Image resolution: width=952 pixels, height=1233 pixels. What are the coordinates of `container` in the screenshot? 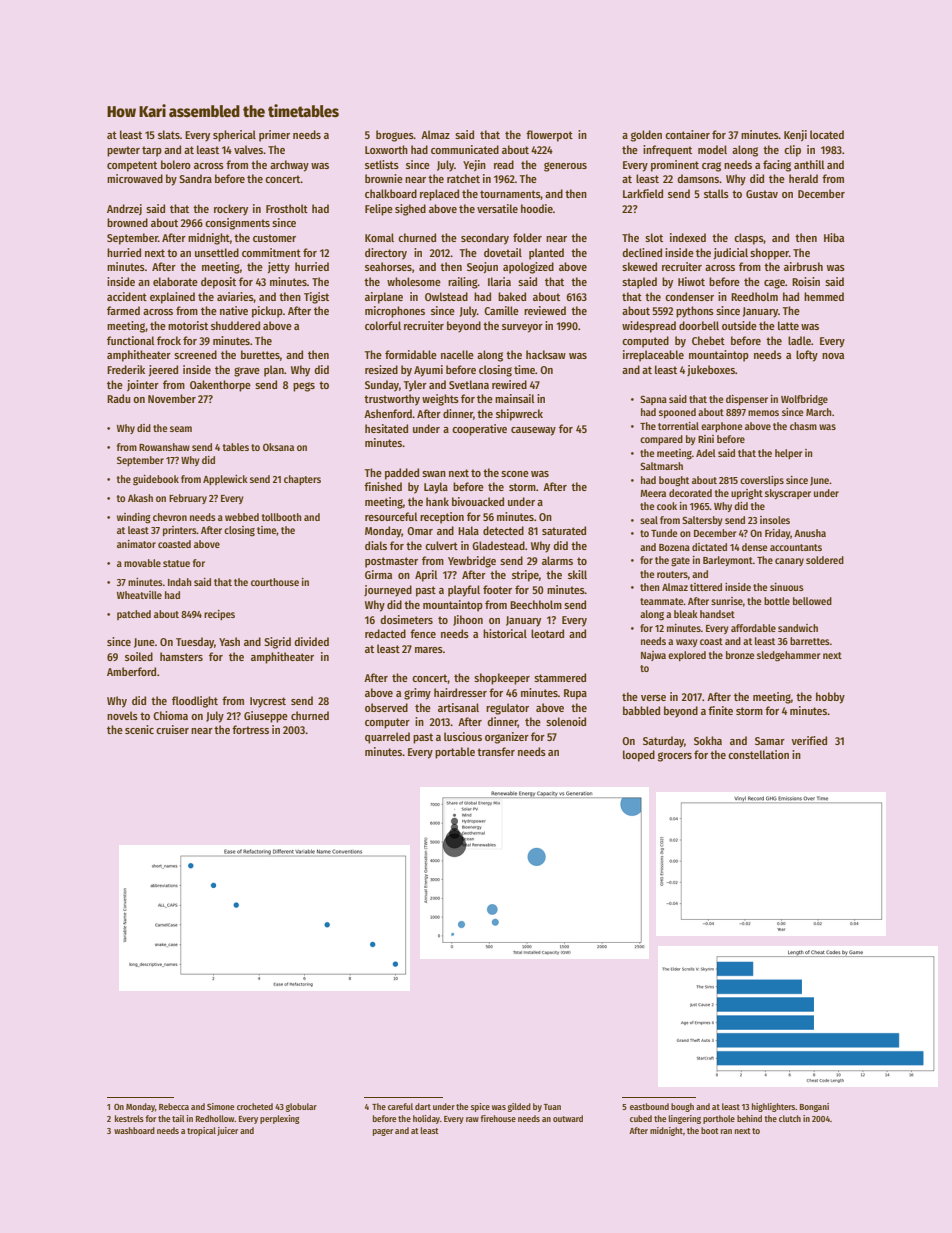 It's located at (687, 134).
